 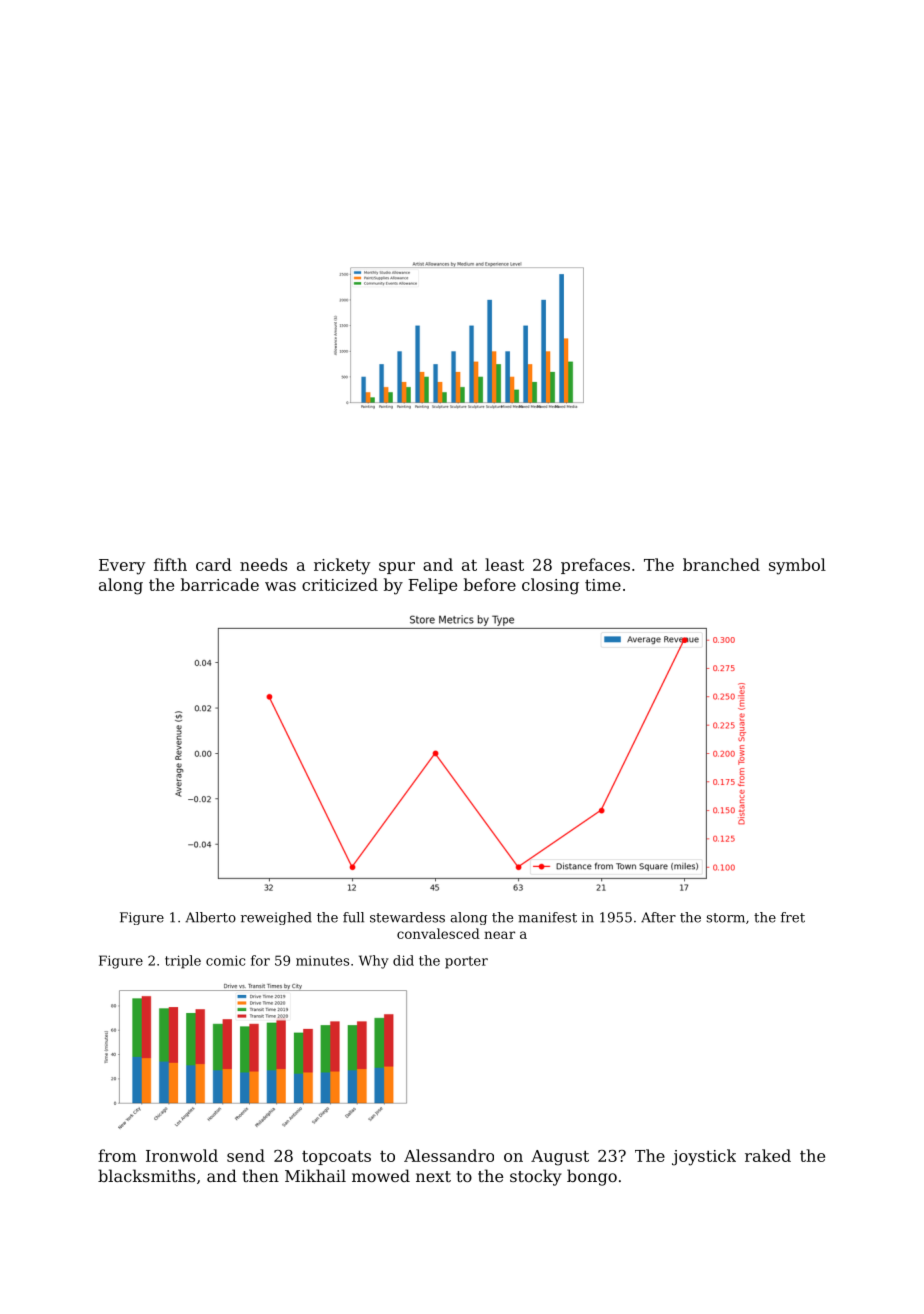 What do you see at coordinates (220, 584) in the page?
I see `barricade` at bounding box center [220, 584].
